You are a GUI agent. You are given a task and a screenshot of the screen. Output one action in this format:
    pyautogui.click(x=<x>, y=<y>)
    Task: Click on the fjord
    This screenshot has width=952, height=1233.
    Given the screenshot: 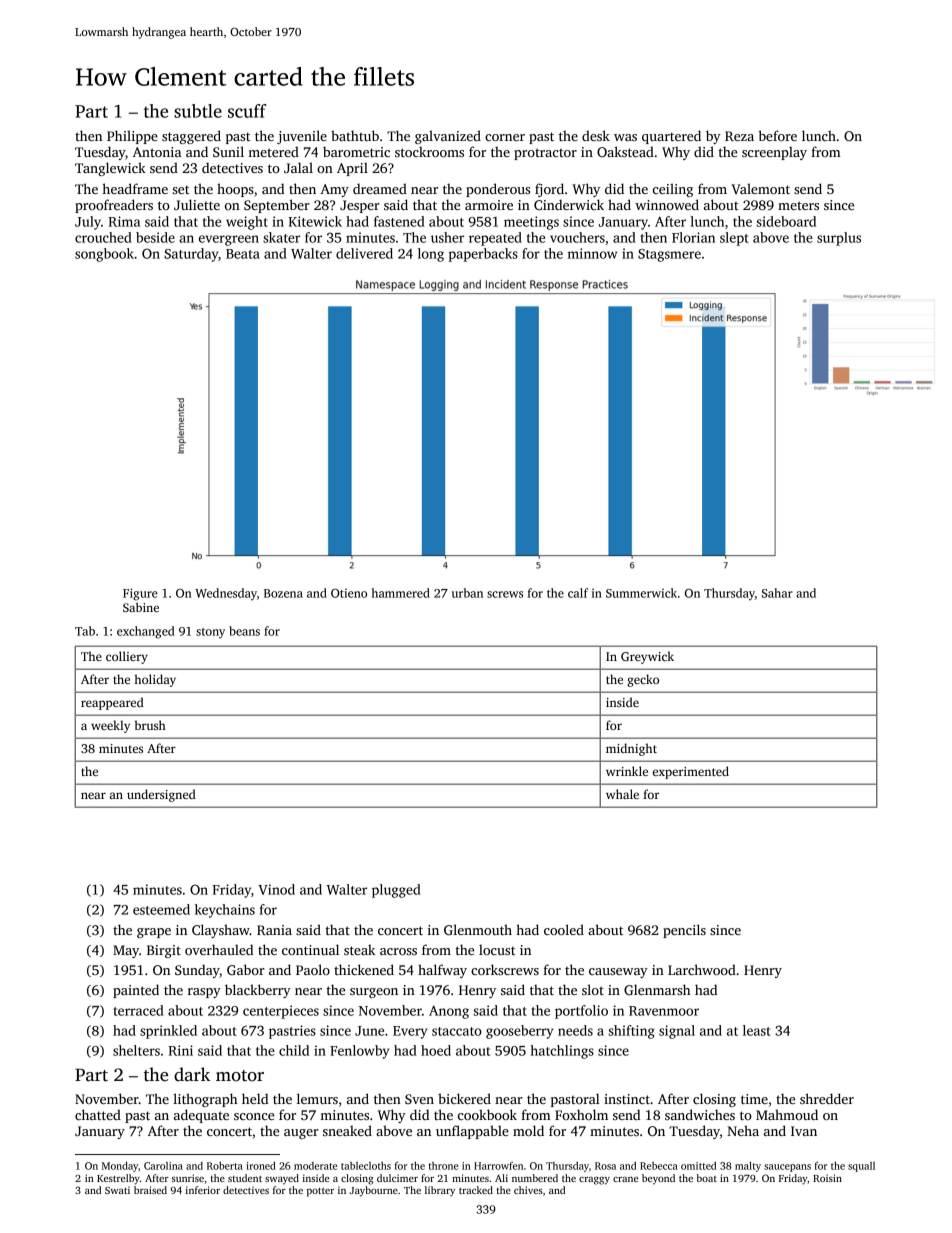 What is the action you would take?
    pyautogui.click(x=549, y=190)
